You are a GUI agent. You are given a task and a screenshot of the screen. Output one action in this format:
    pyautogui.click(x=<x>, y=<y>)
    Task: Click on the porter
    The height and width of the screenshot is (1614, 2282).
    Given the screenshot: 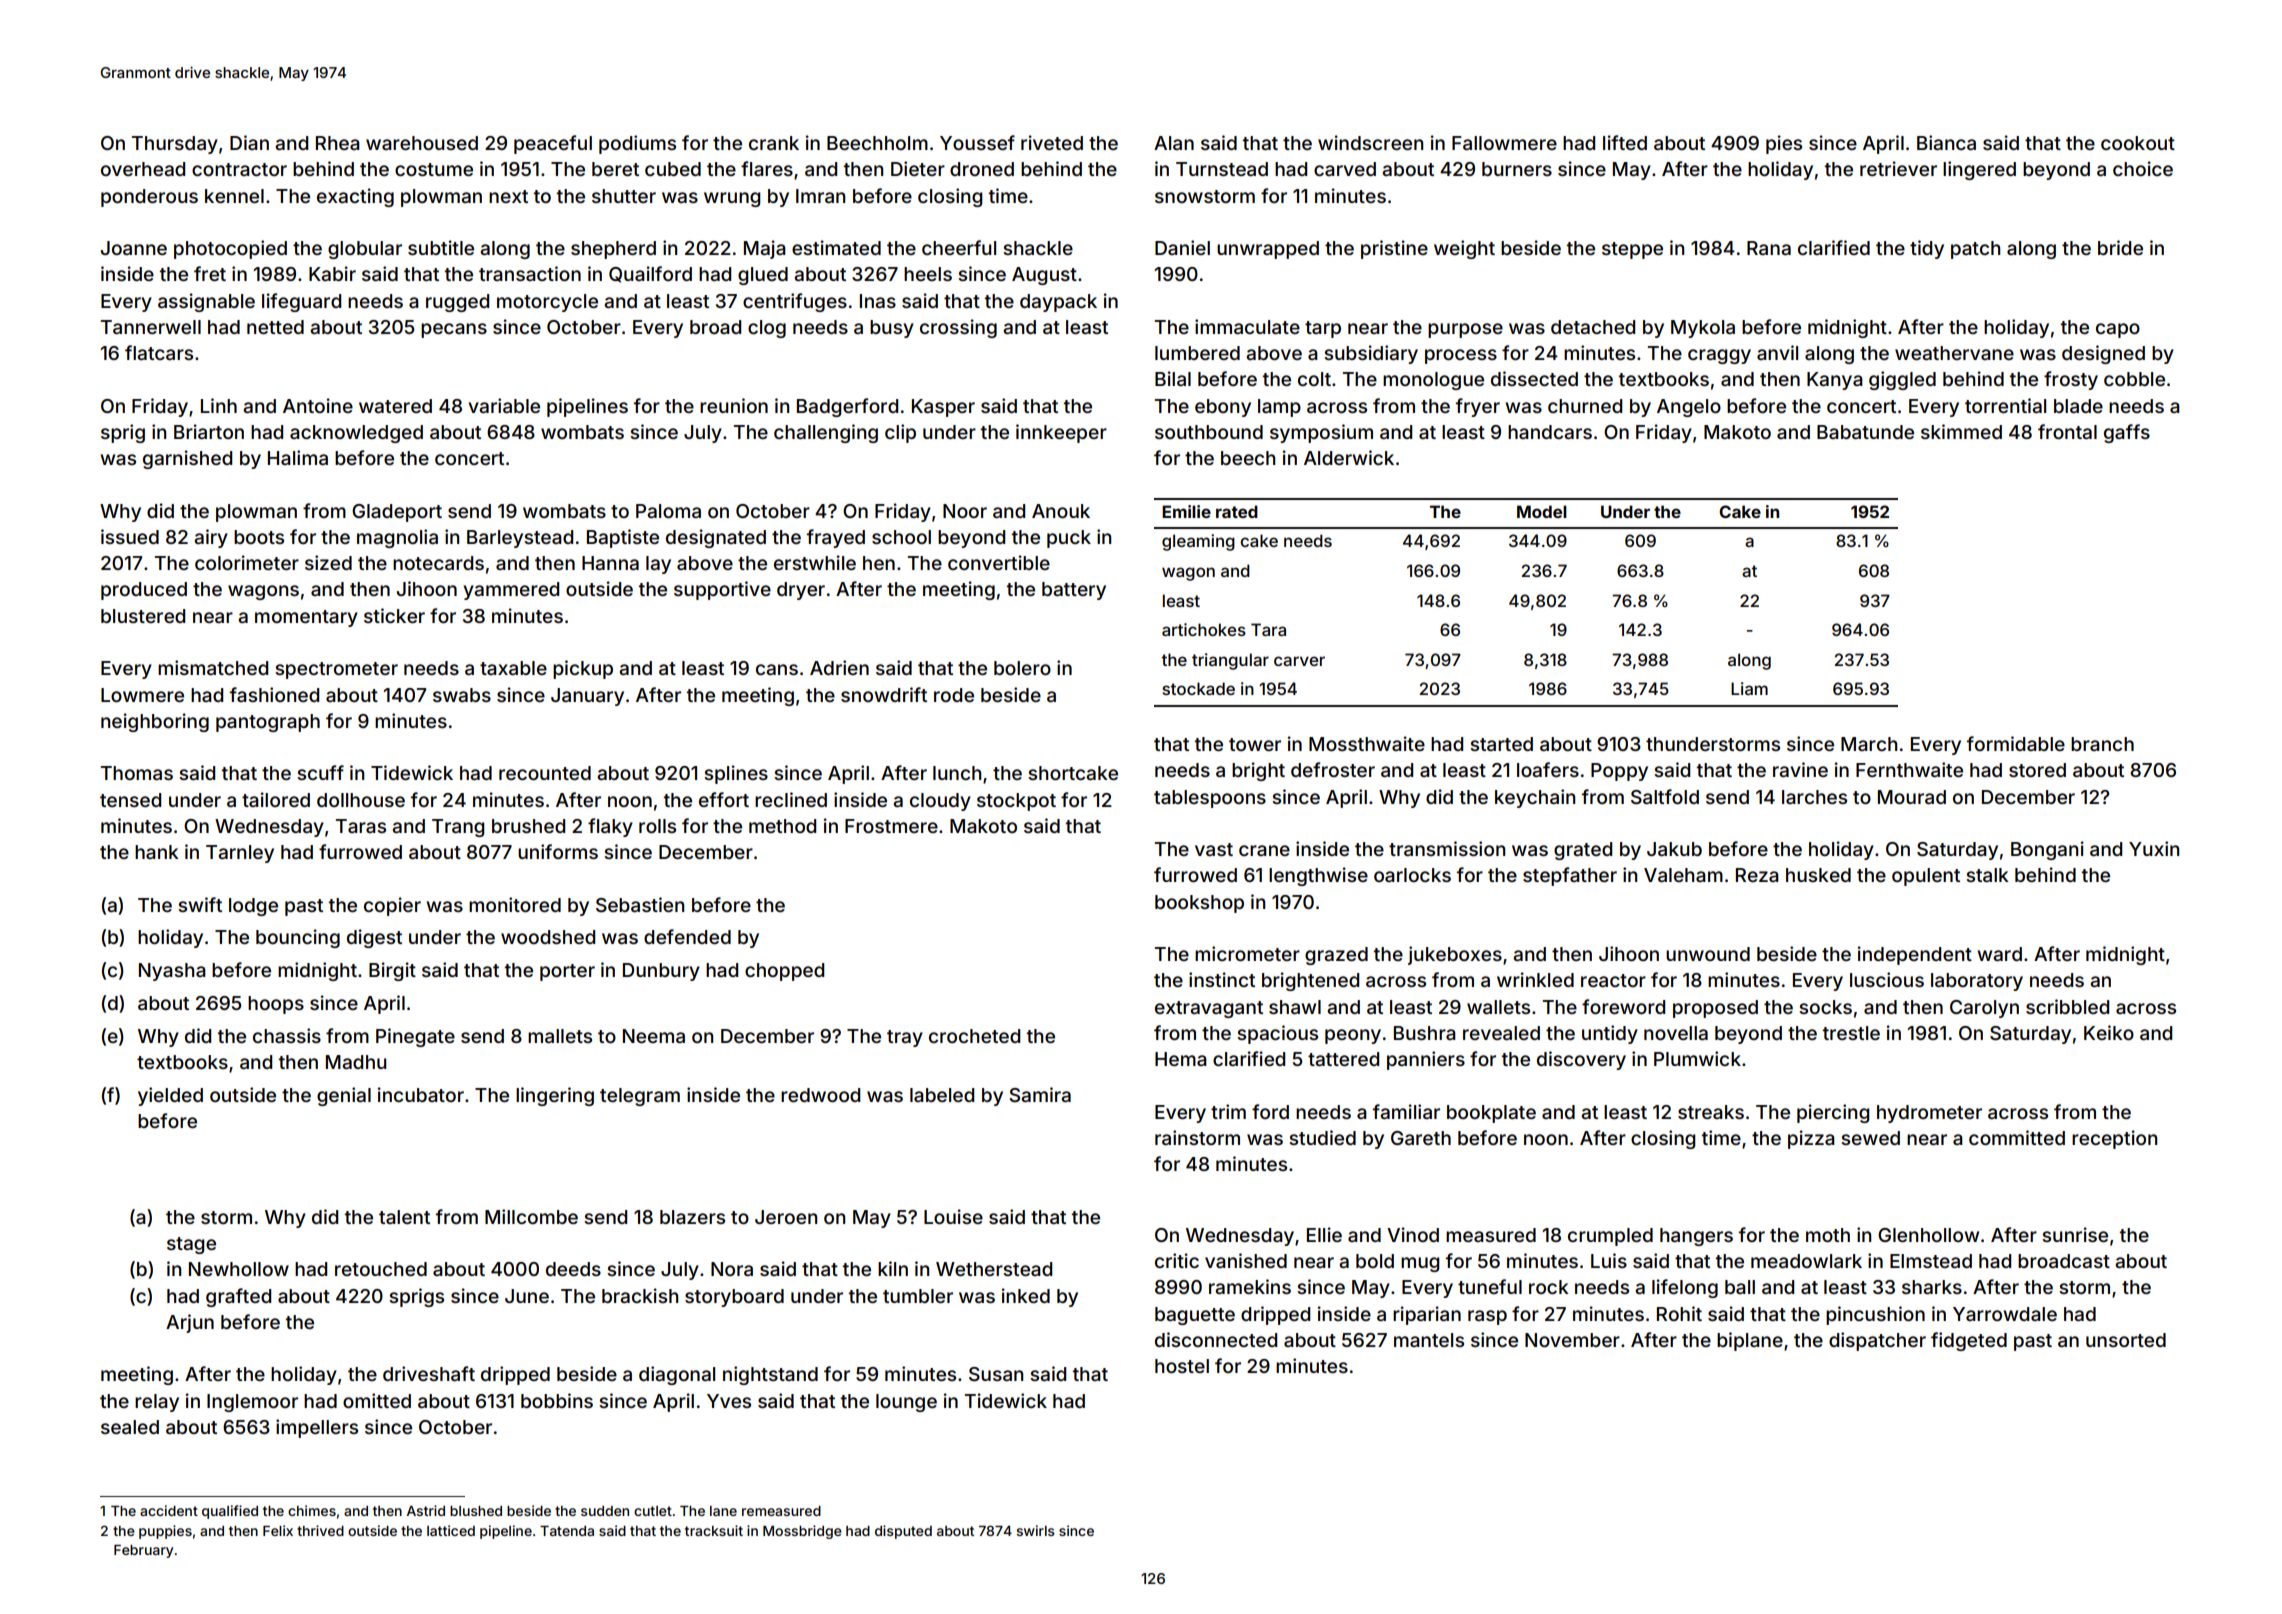 What is the action you would take?
    pyautogui.click(x=567, y=972)
